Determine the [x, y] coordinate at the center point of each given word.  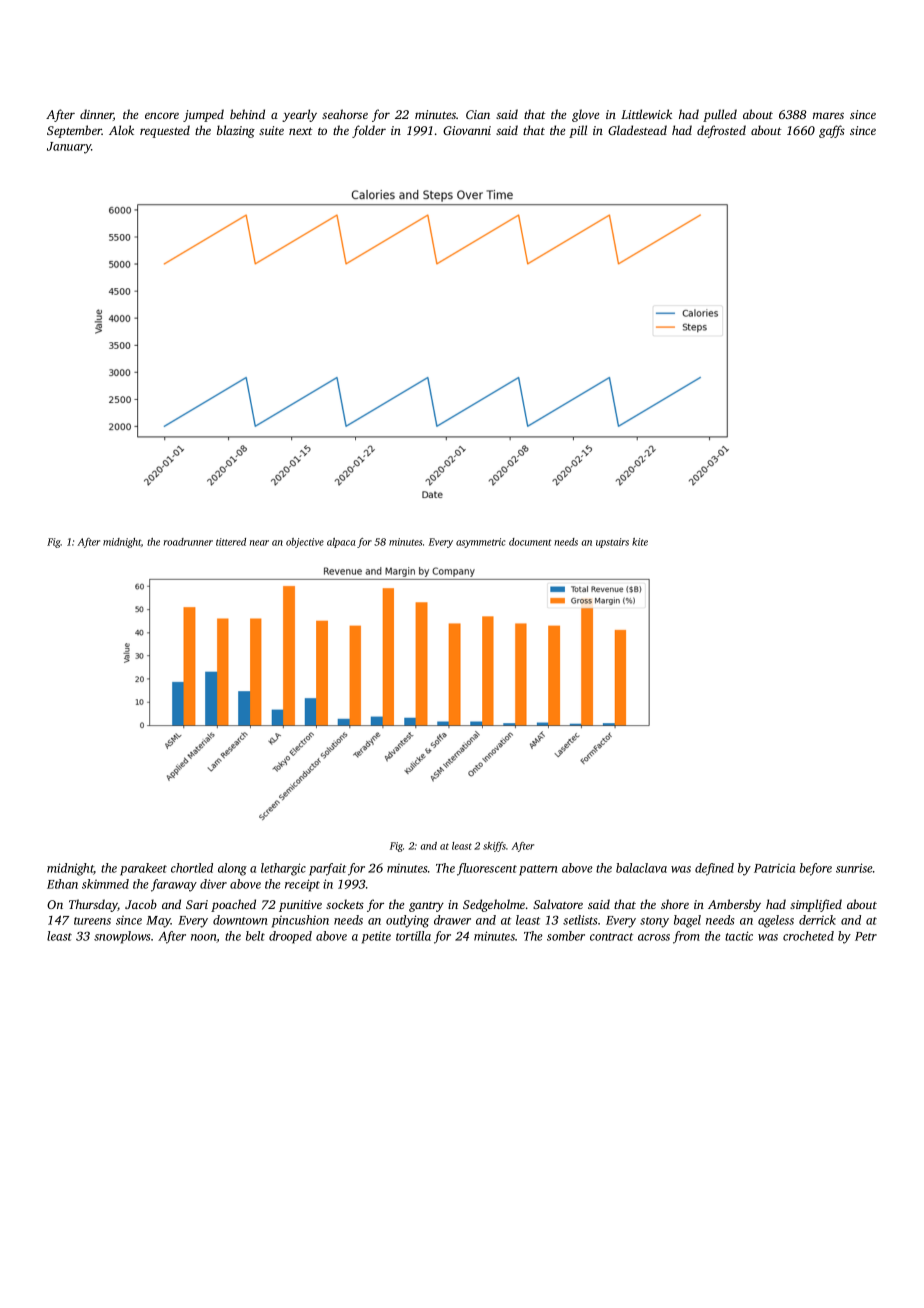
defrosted [721, 131]
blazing [236, 131]
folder [369, 131]
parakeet [143, 869]
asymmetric [480, 543]
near [259, 543]
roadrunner [188, 542]
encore [162, 115]
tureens [92, 921]
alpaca [341, 543]
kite [640, 542]
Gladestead [637, 130]
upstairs [612, 543]
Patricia [774, 868]
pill [578, 131]
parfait [327, 869]
